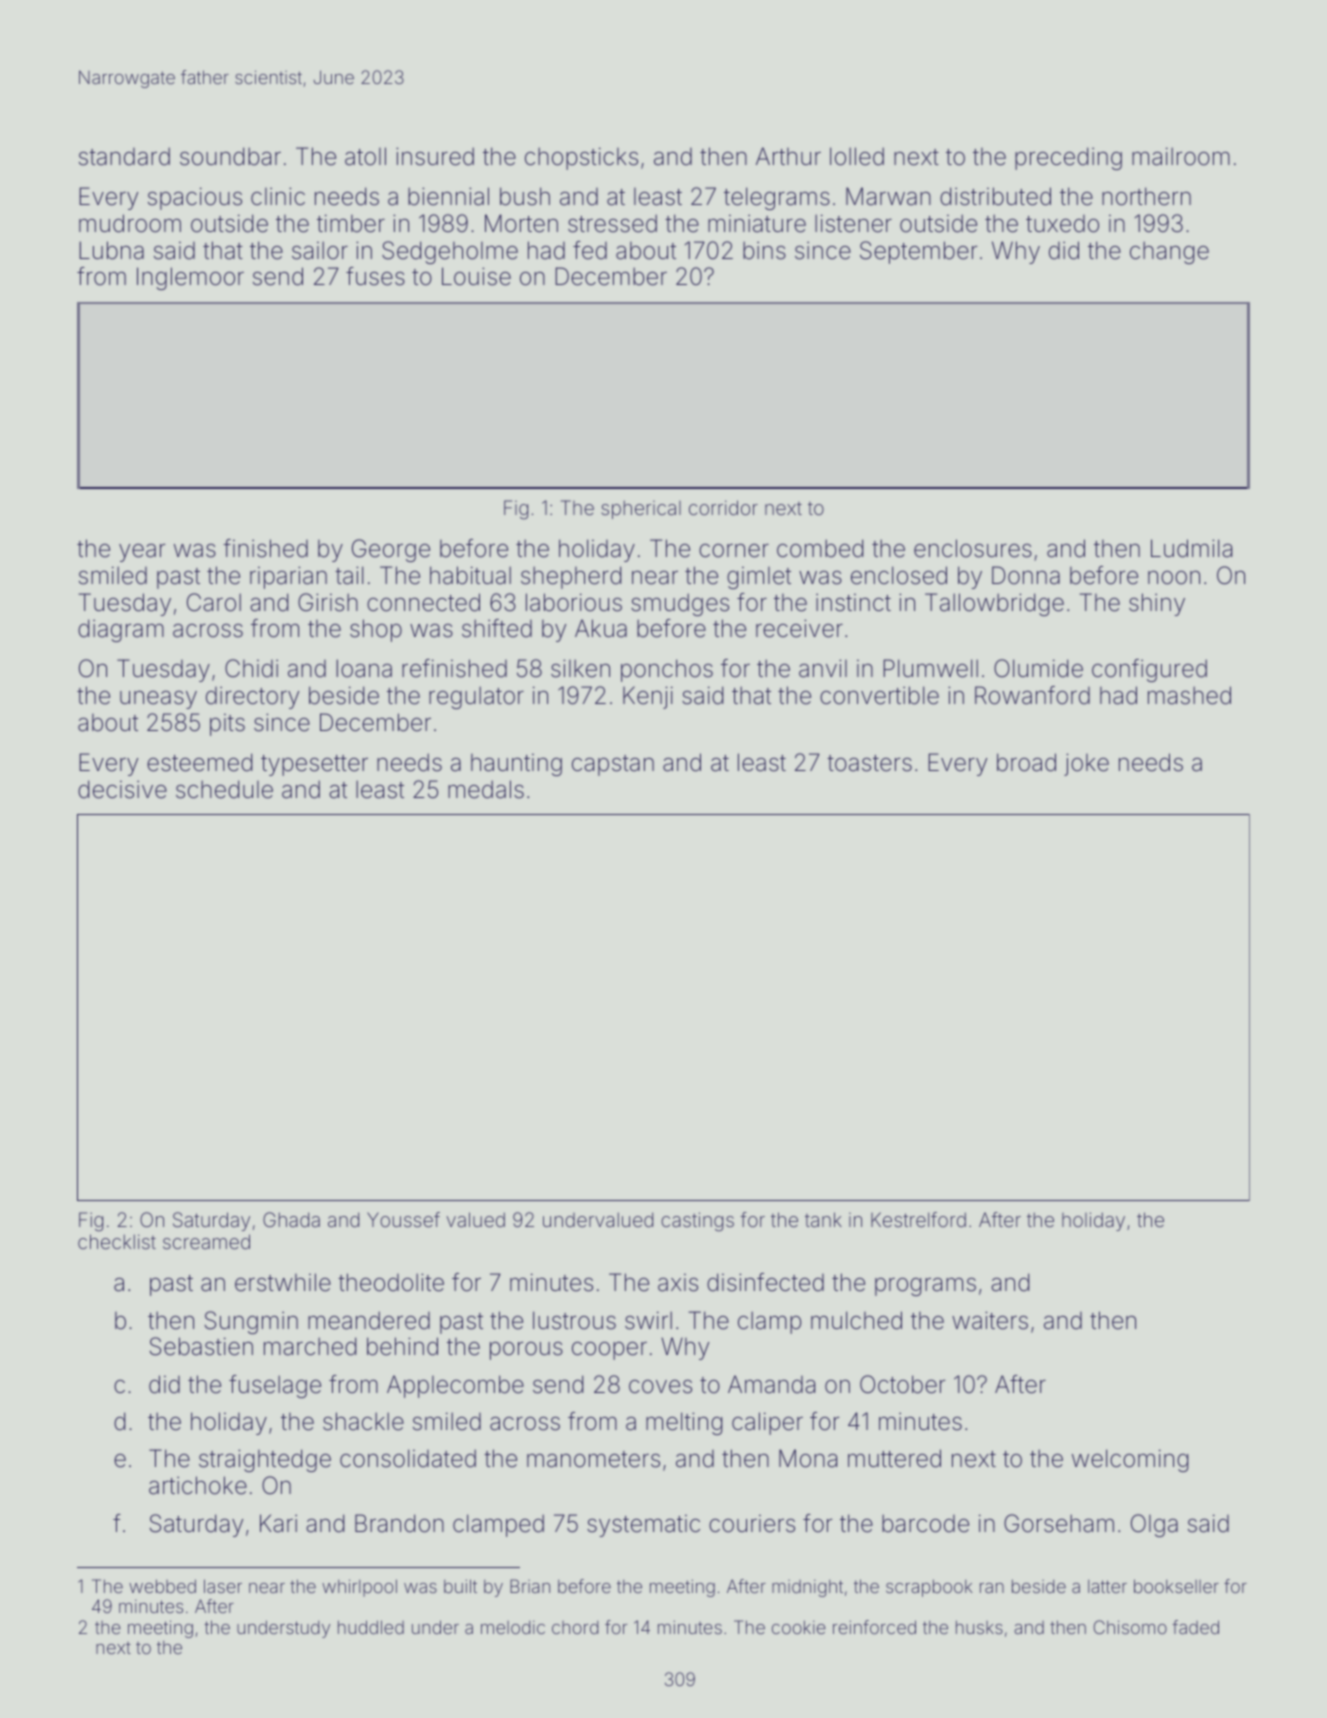 The height and width of the image is (1718, 1327). What do you see at coordinates (230, 156) in the image?
I see `soundbar` at bounding box center [230, 156].
